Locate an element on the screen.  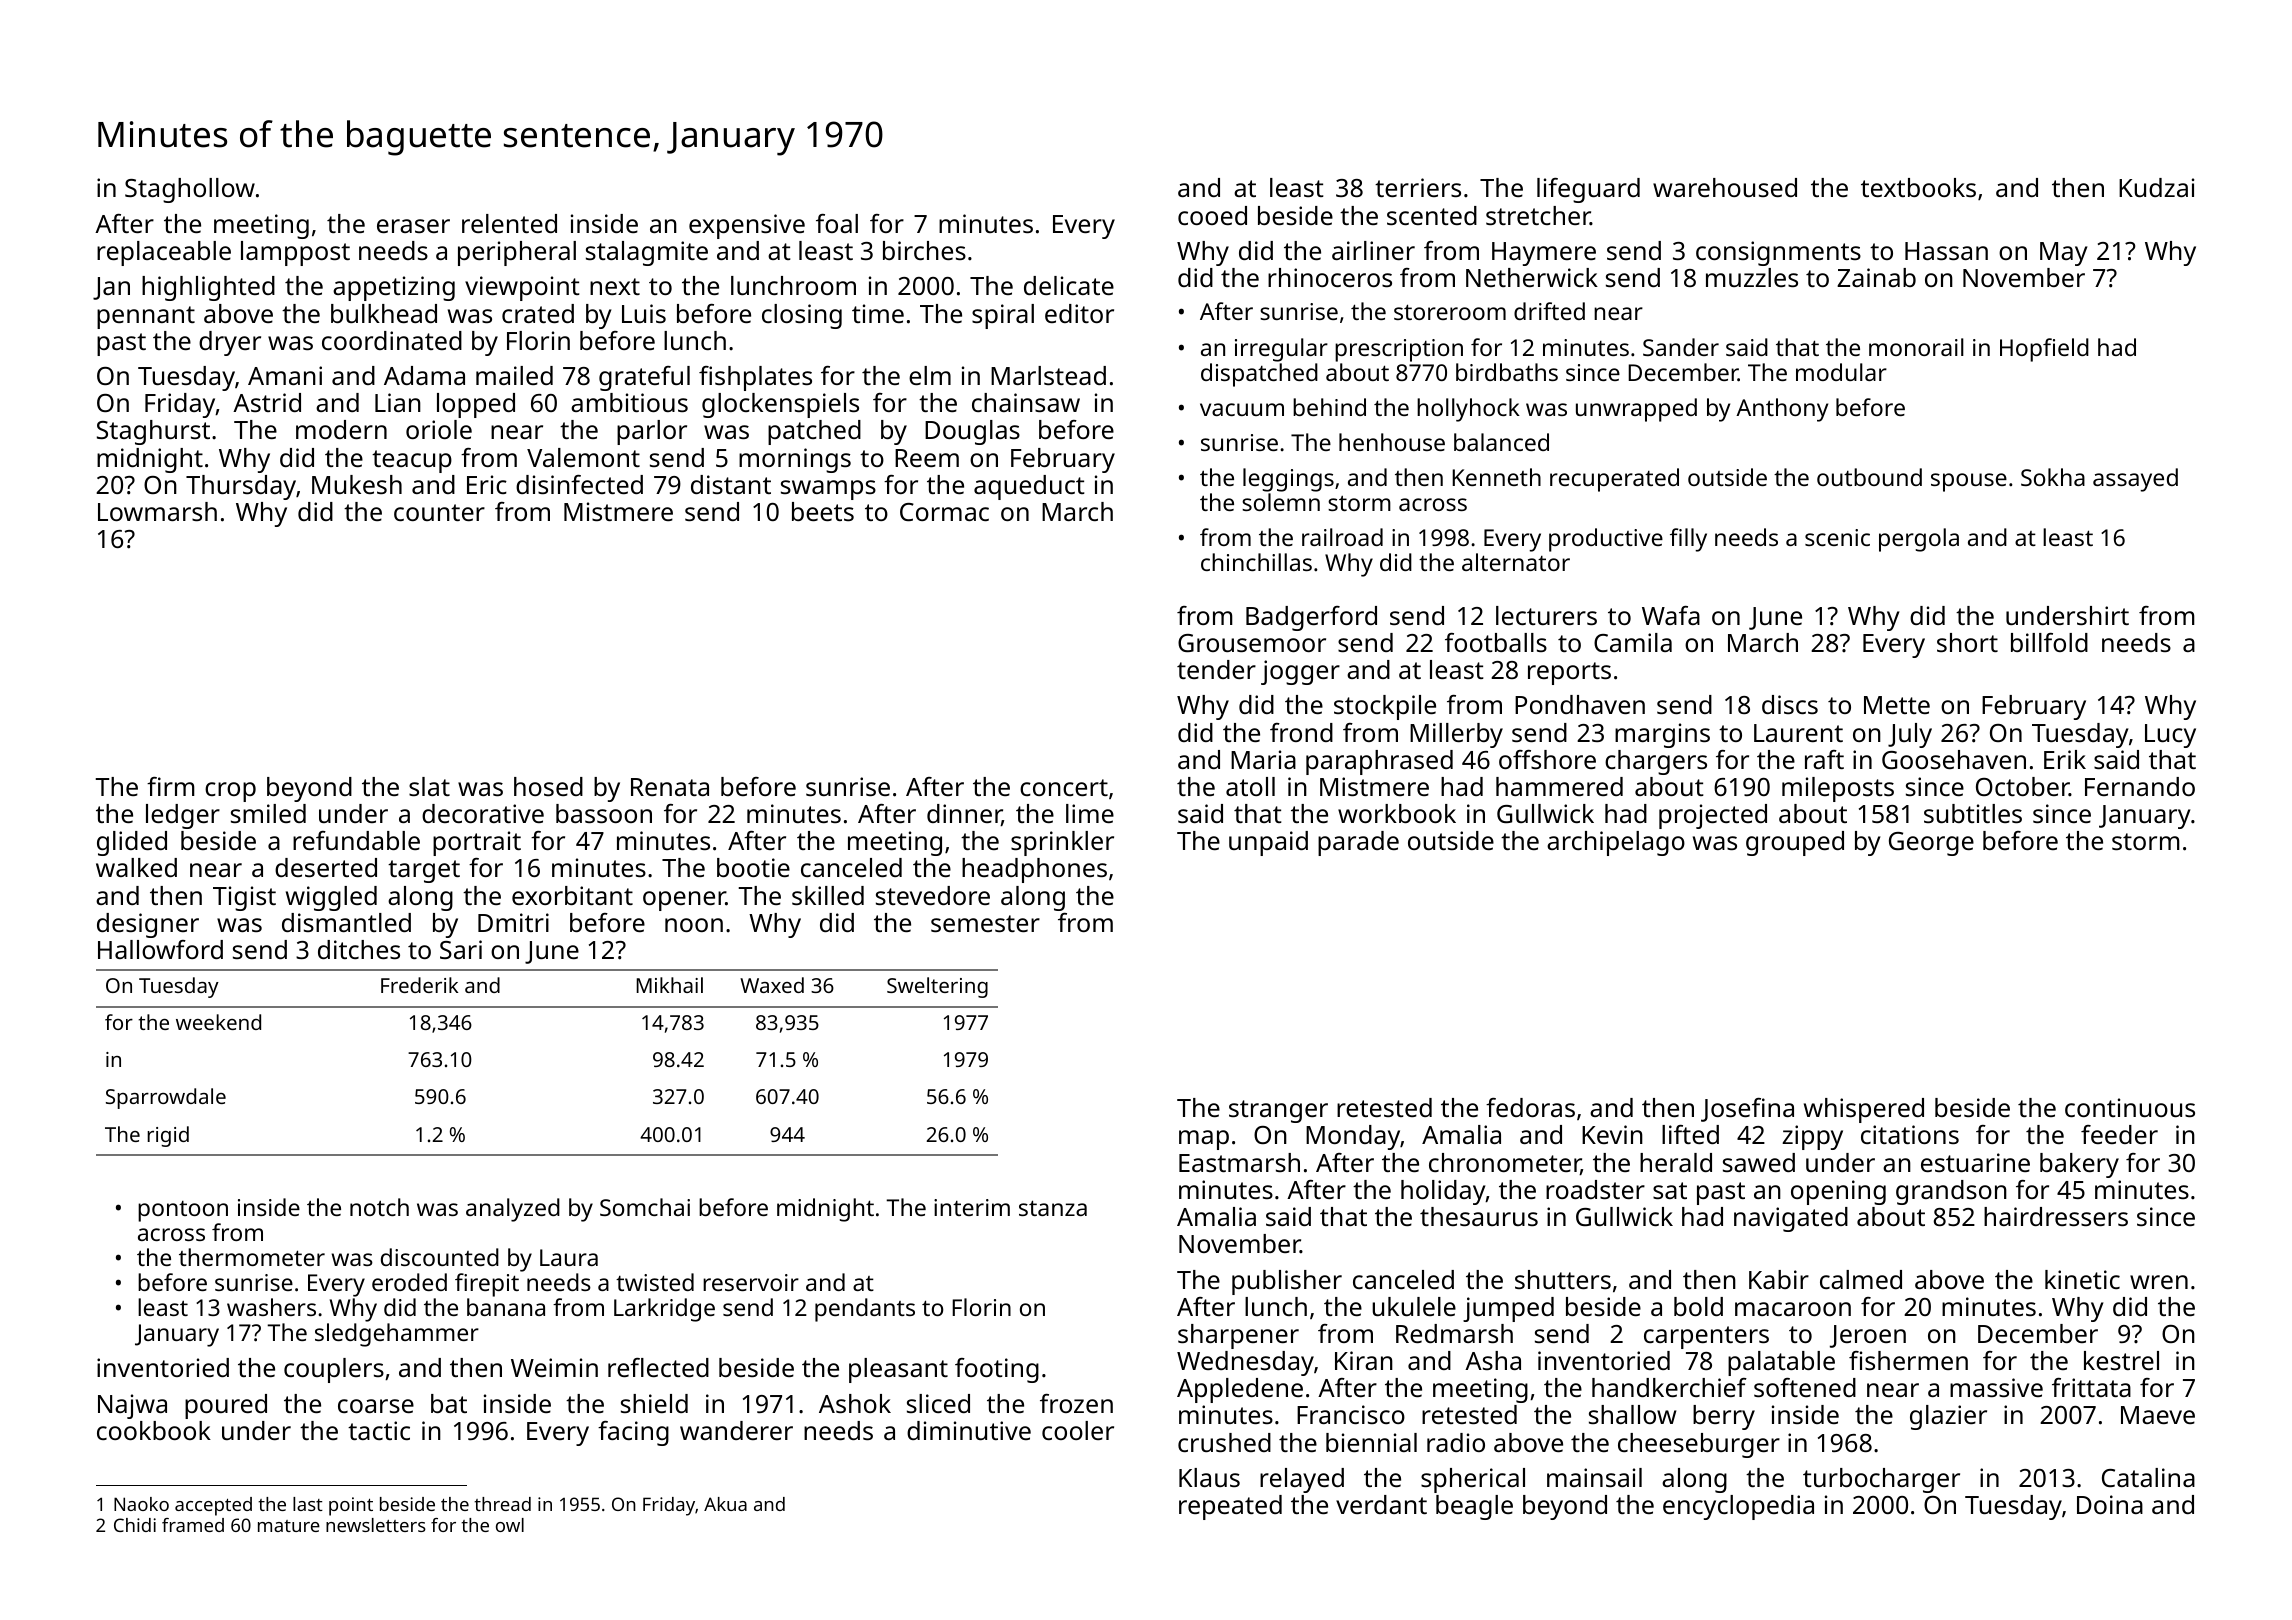
replaceable is located at coordinates (164, 253).
